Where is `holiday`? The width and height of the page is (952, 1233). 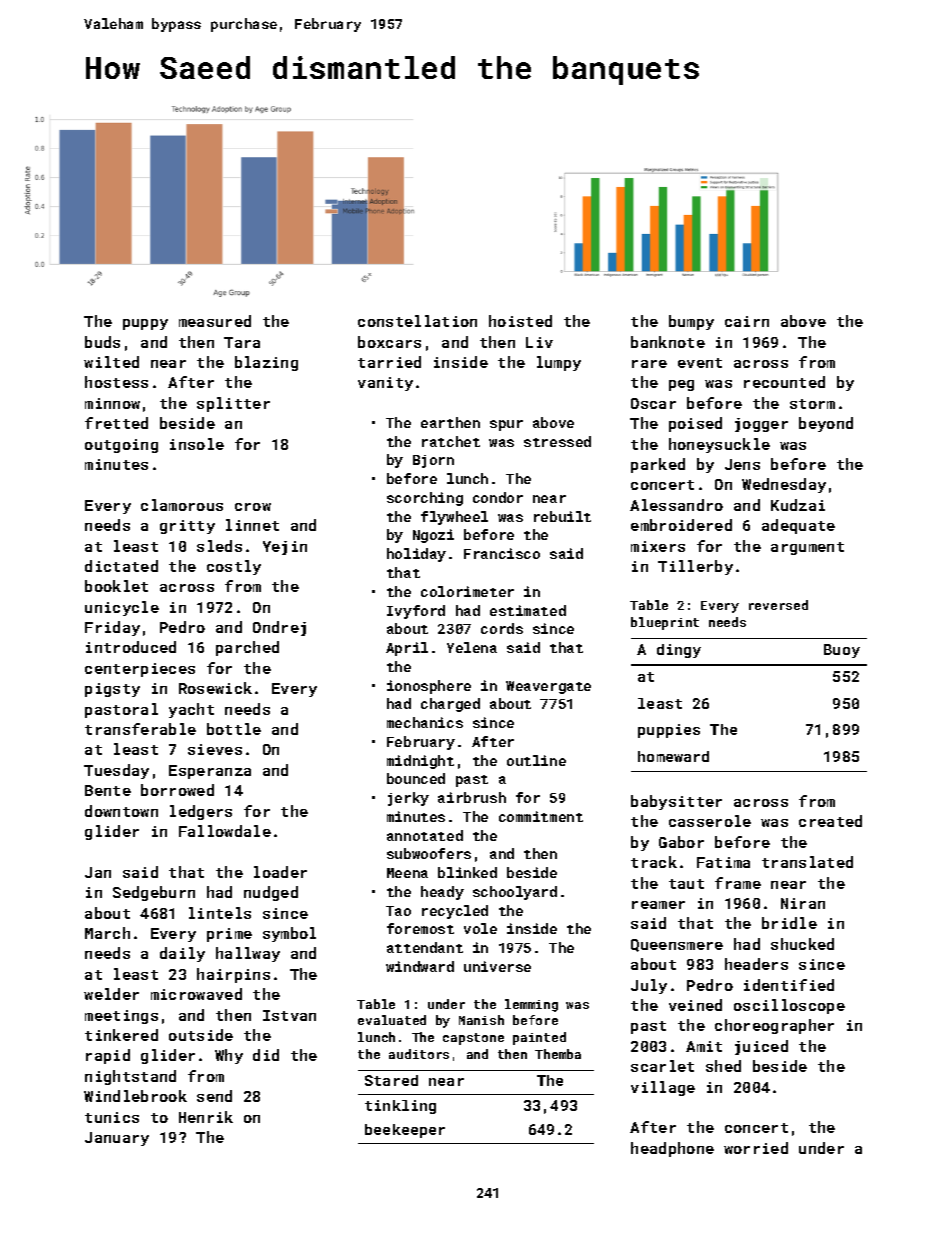 holiday is located at coordinates (416, 555).
